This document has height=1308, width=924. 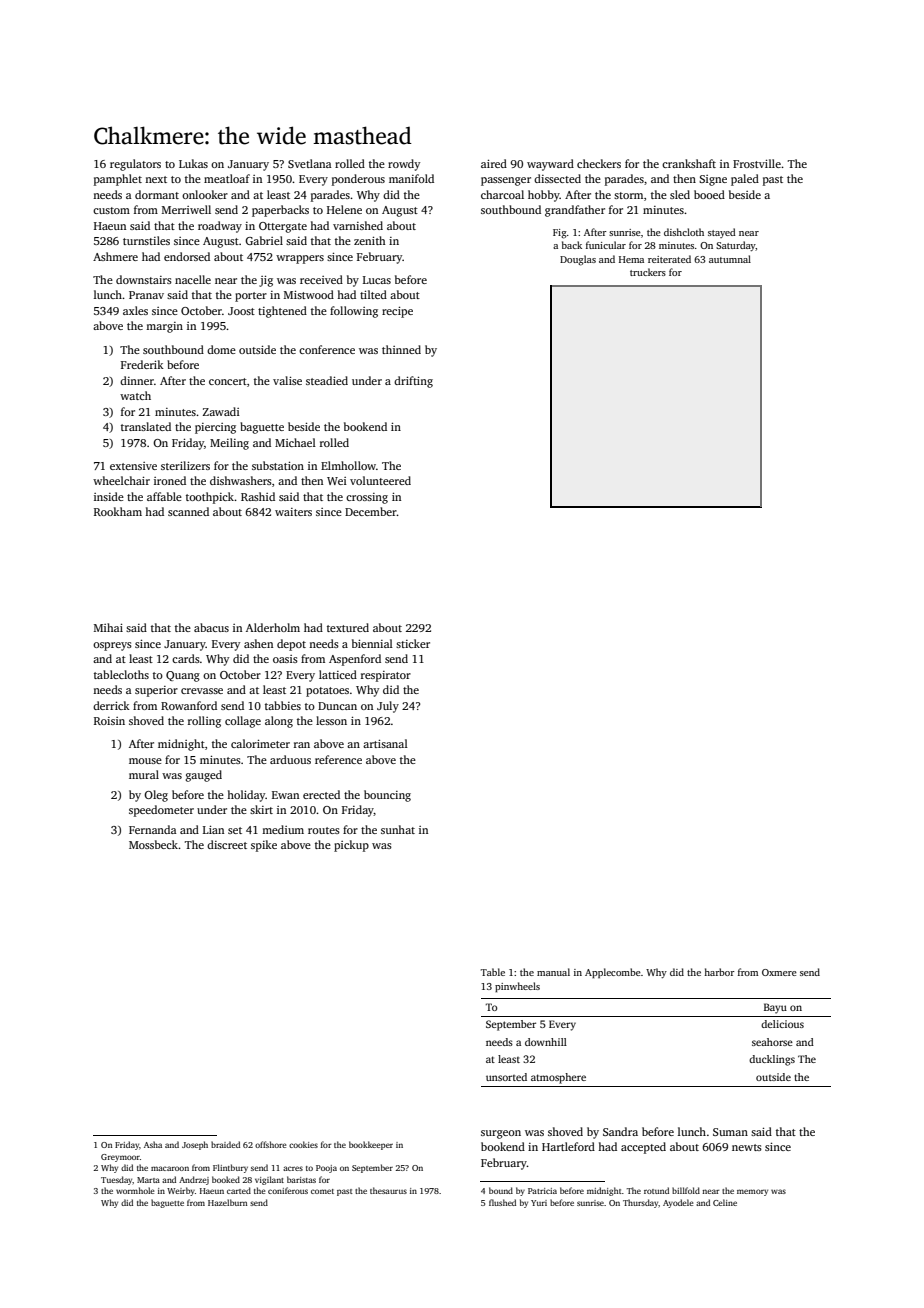 What do you see at coordinates (779, 972) in the document?
I see `Oxmere` at bounding box center [779, 972].
